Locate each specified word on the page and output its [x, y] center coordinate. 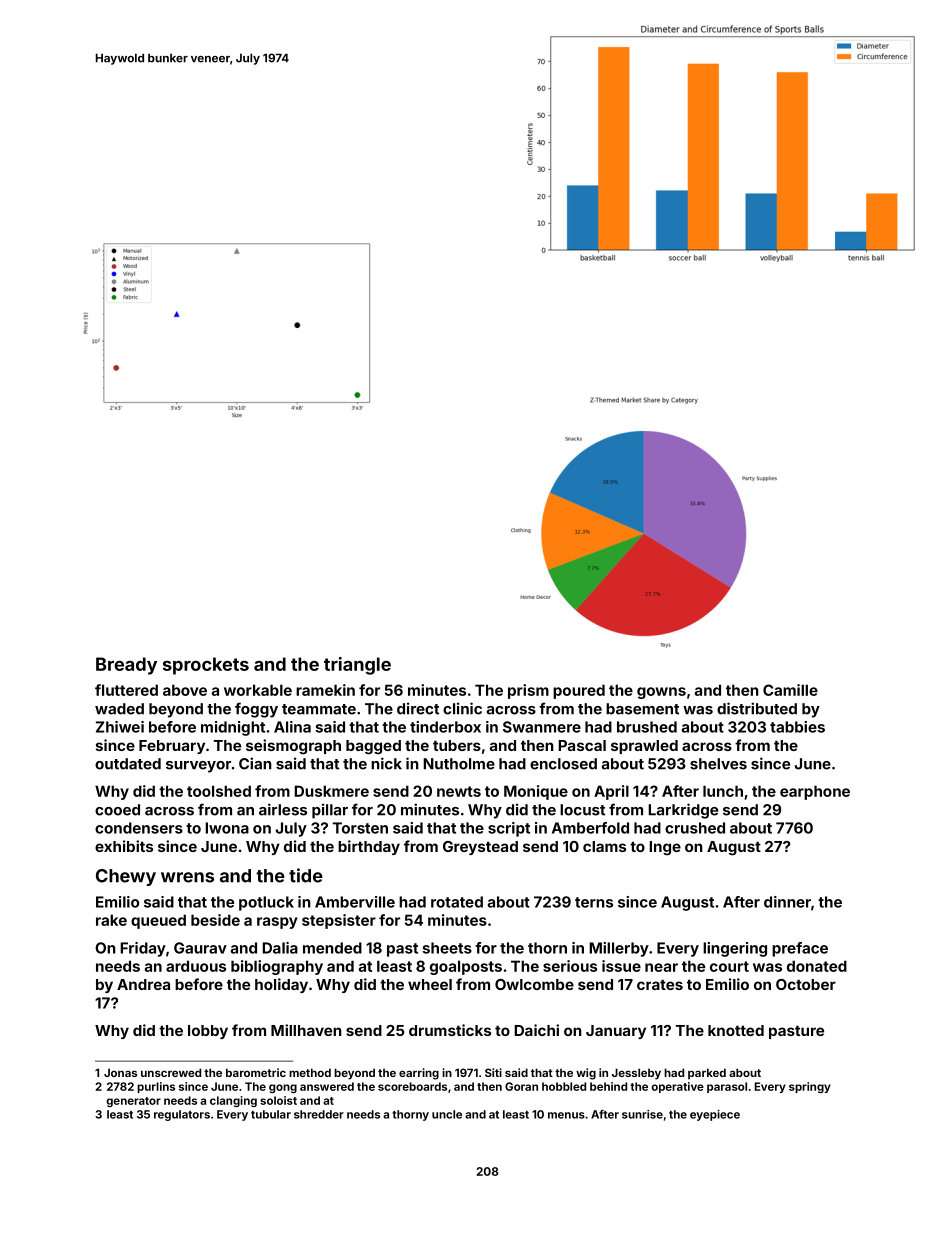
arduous [196, 966]
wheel [430, 984]
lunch [723, 791]
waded [119, 709]
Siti [493, 1072]
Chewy [126, 877]
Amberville [355, 902]
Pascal [582, 745]
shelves [718, 764]
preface [800, 949]
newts [459, 791]
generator [133, 1102]
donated [817, 966]
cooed [117, 810]
